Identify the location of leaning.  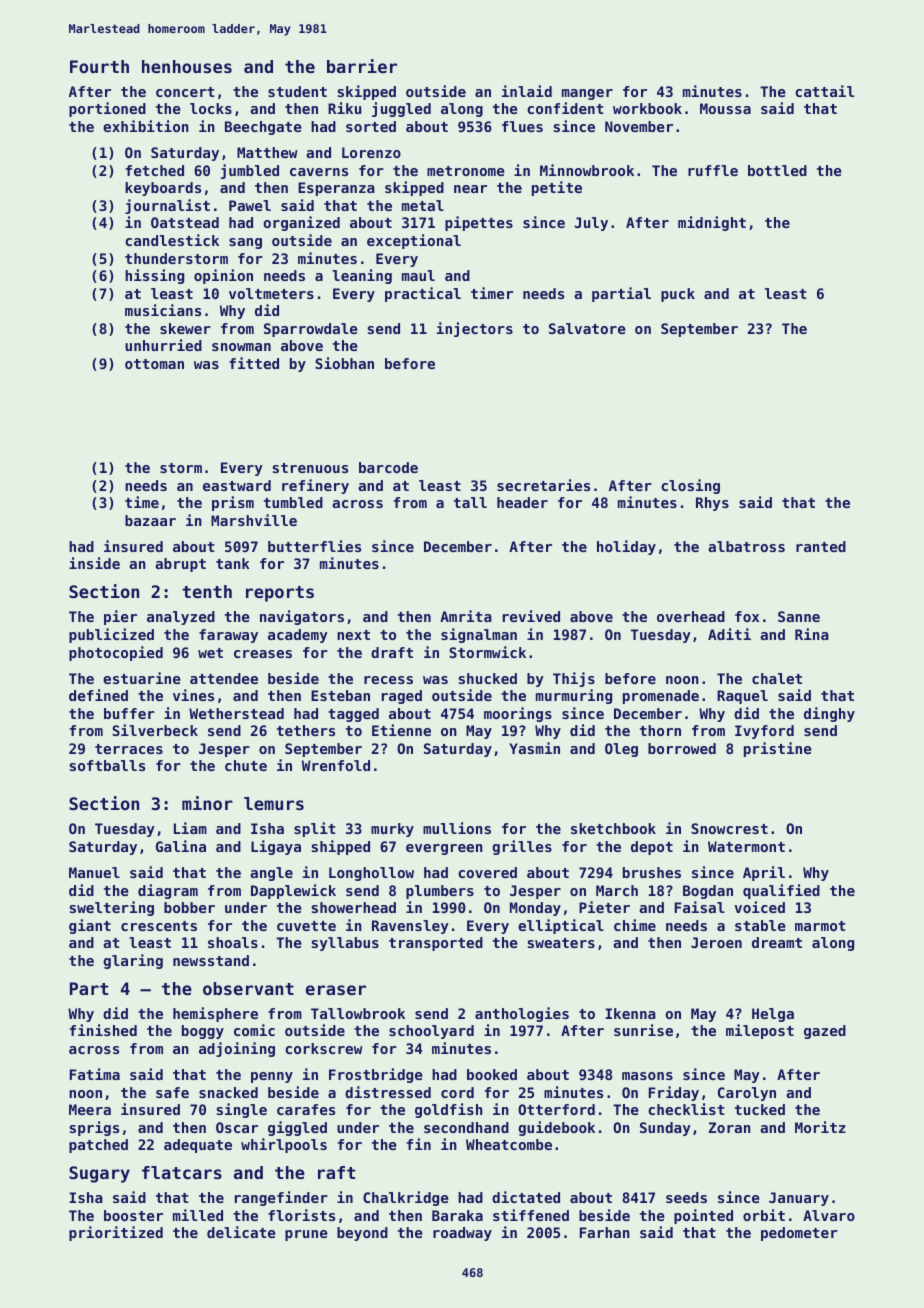
(362, 276).
